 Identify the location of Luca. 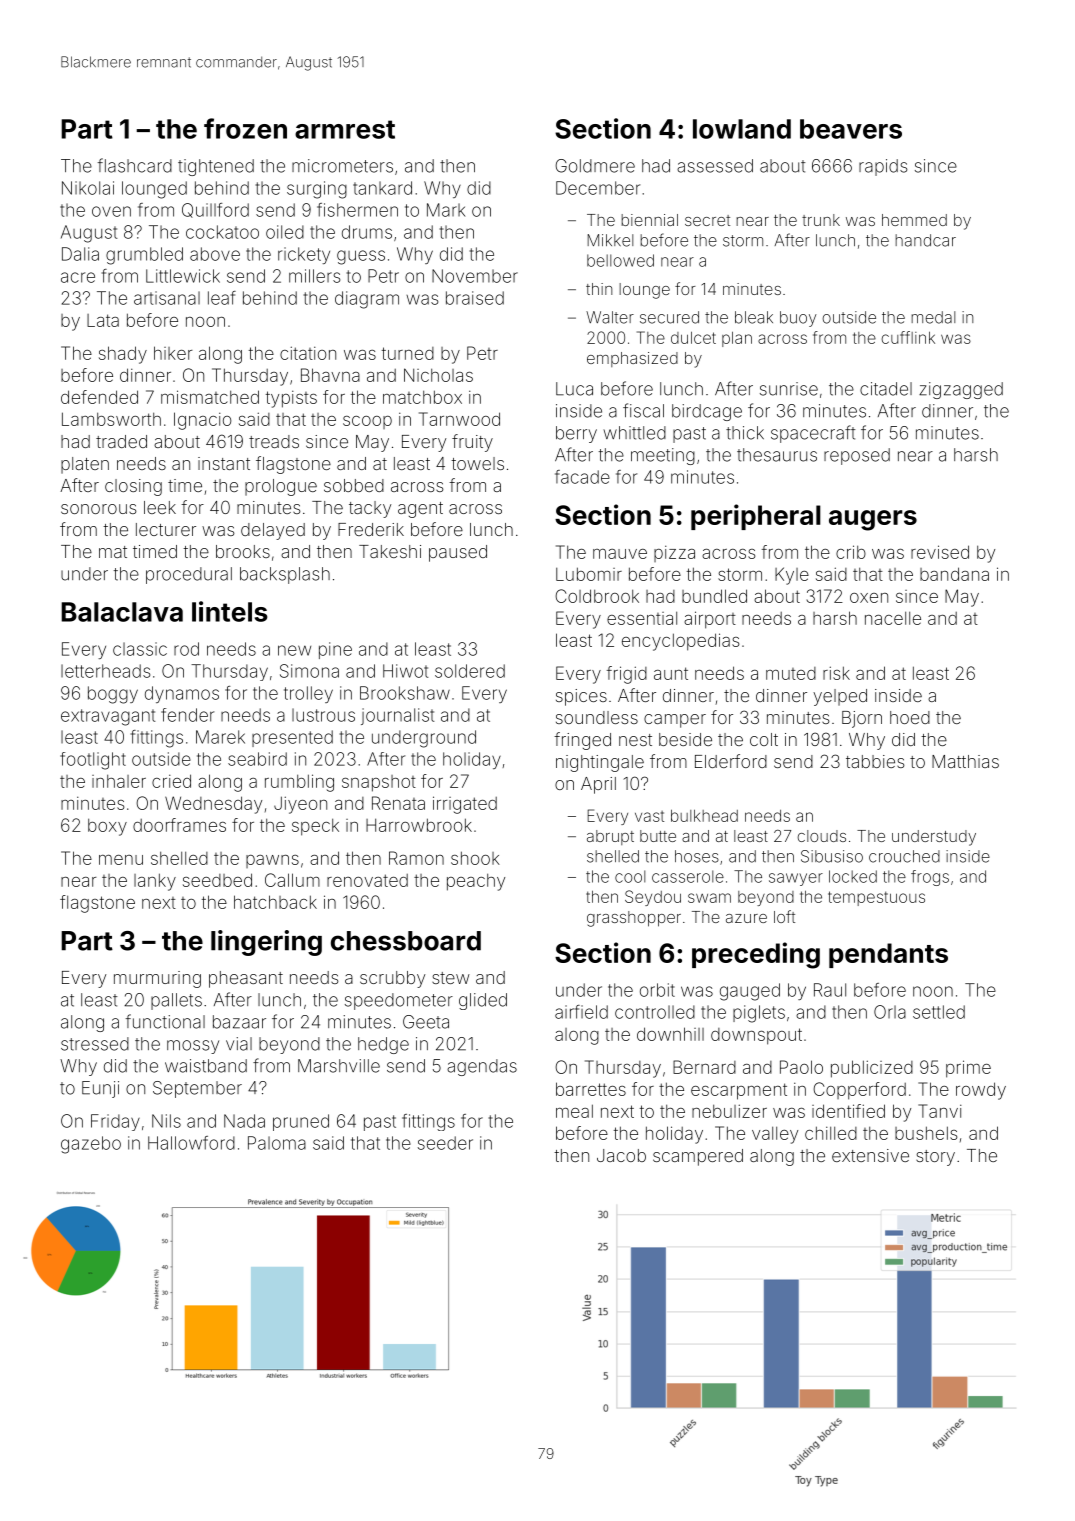
(574, 389).
